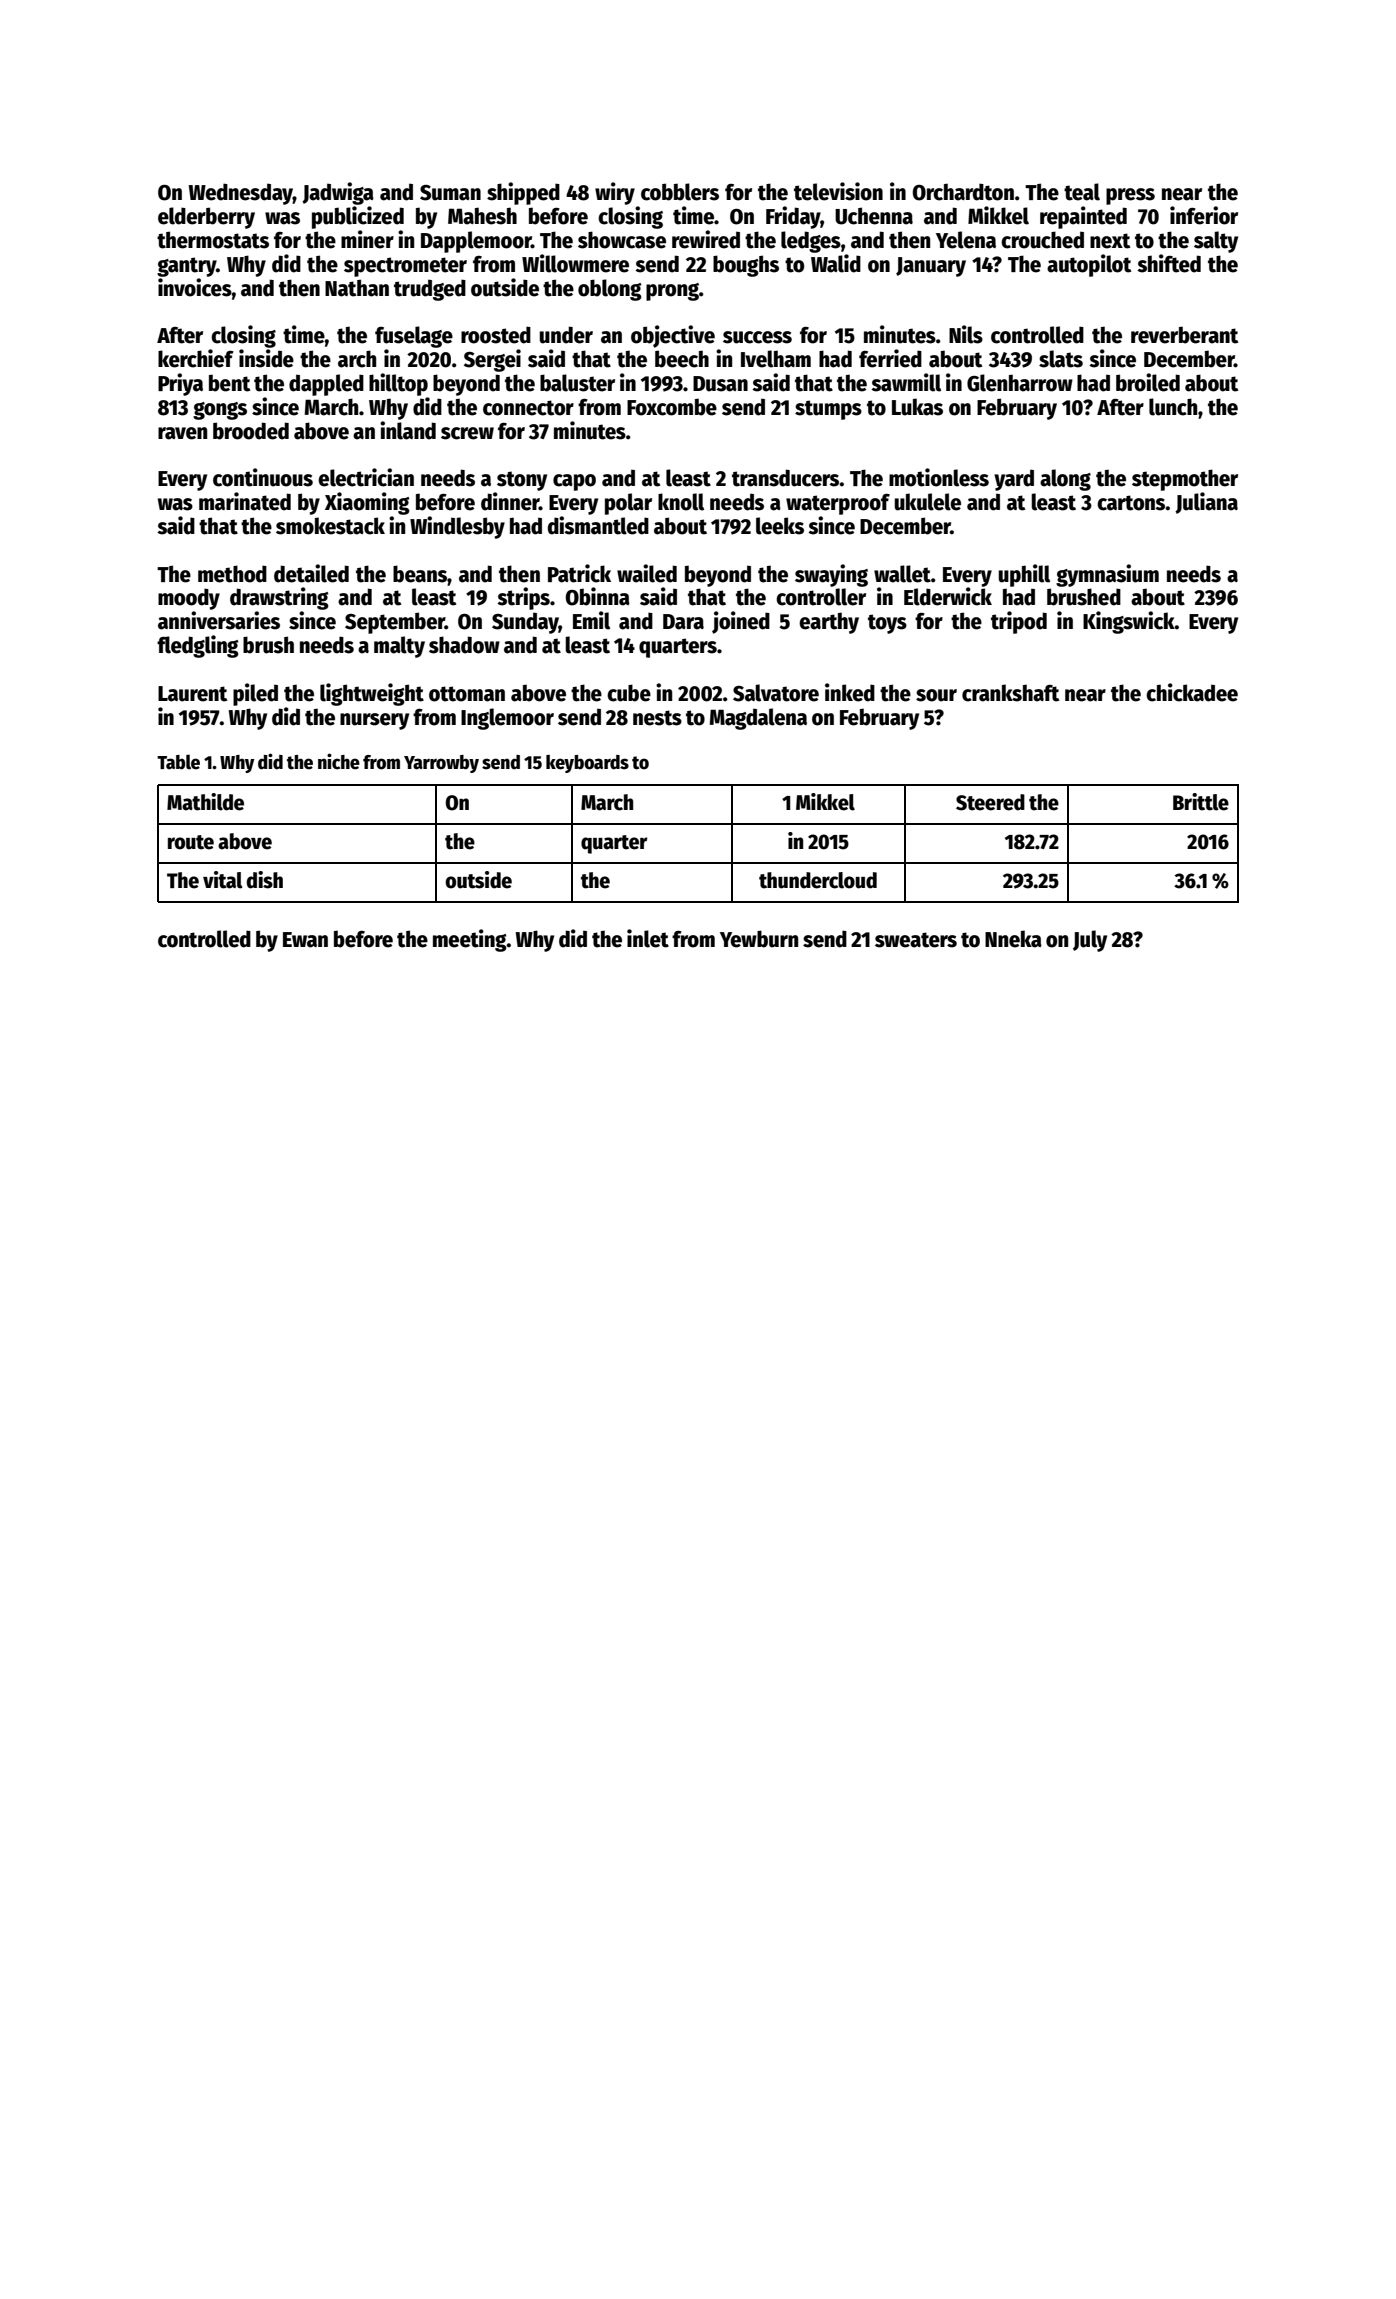  Describe the element at coordinates (836, 263) in the page. I see `Walid` at that location.
